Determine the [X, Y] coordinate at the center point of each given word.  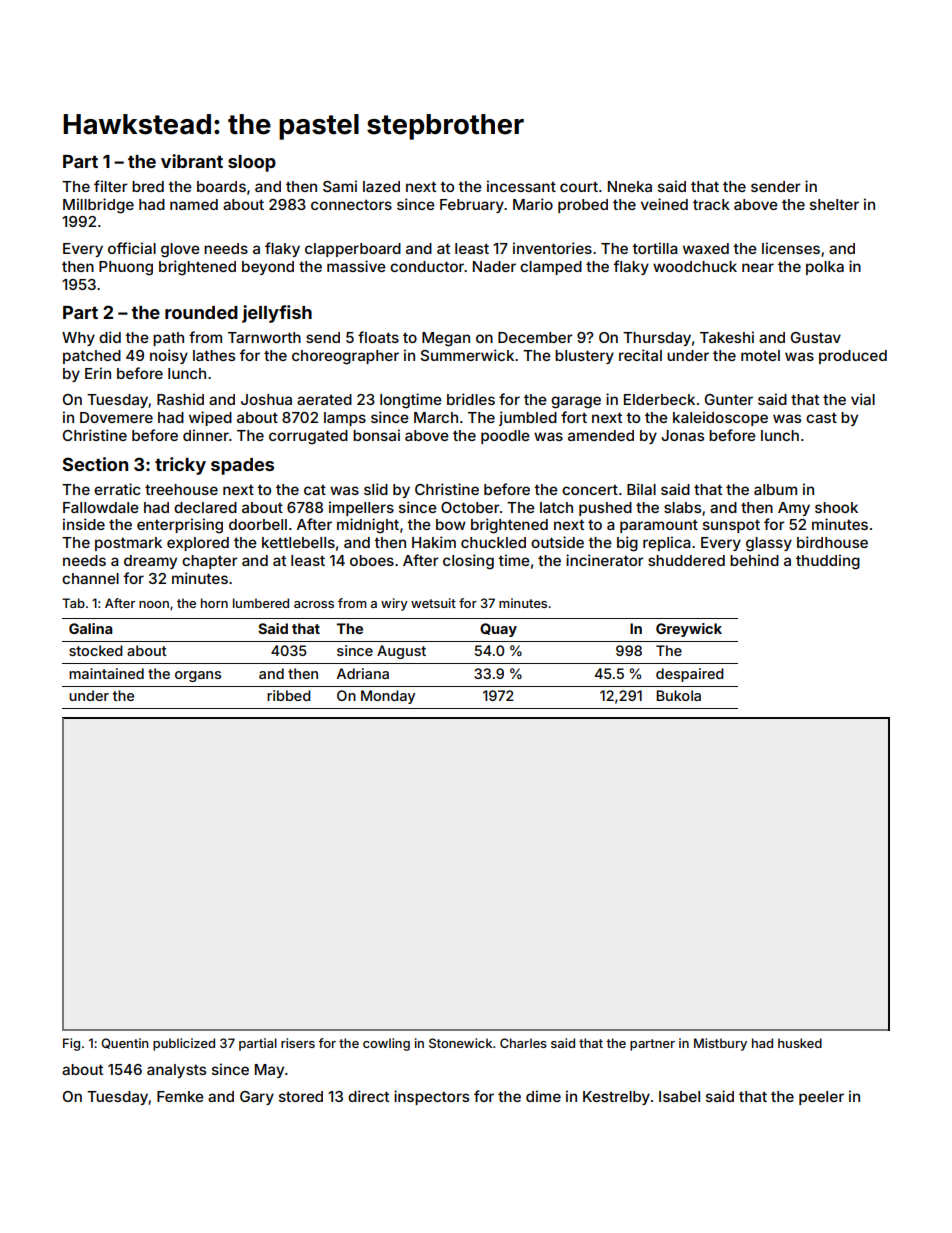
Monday [388, 697]
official [132, 248]
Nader [494, 266]
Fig [71, 1044]
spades [242, 466]
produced [853, 357]
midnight [368, 526]
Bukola [678, 695]
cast [821, 418]
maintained [106, 673]
